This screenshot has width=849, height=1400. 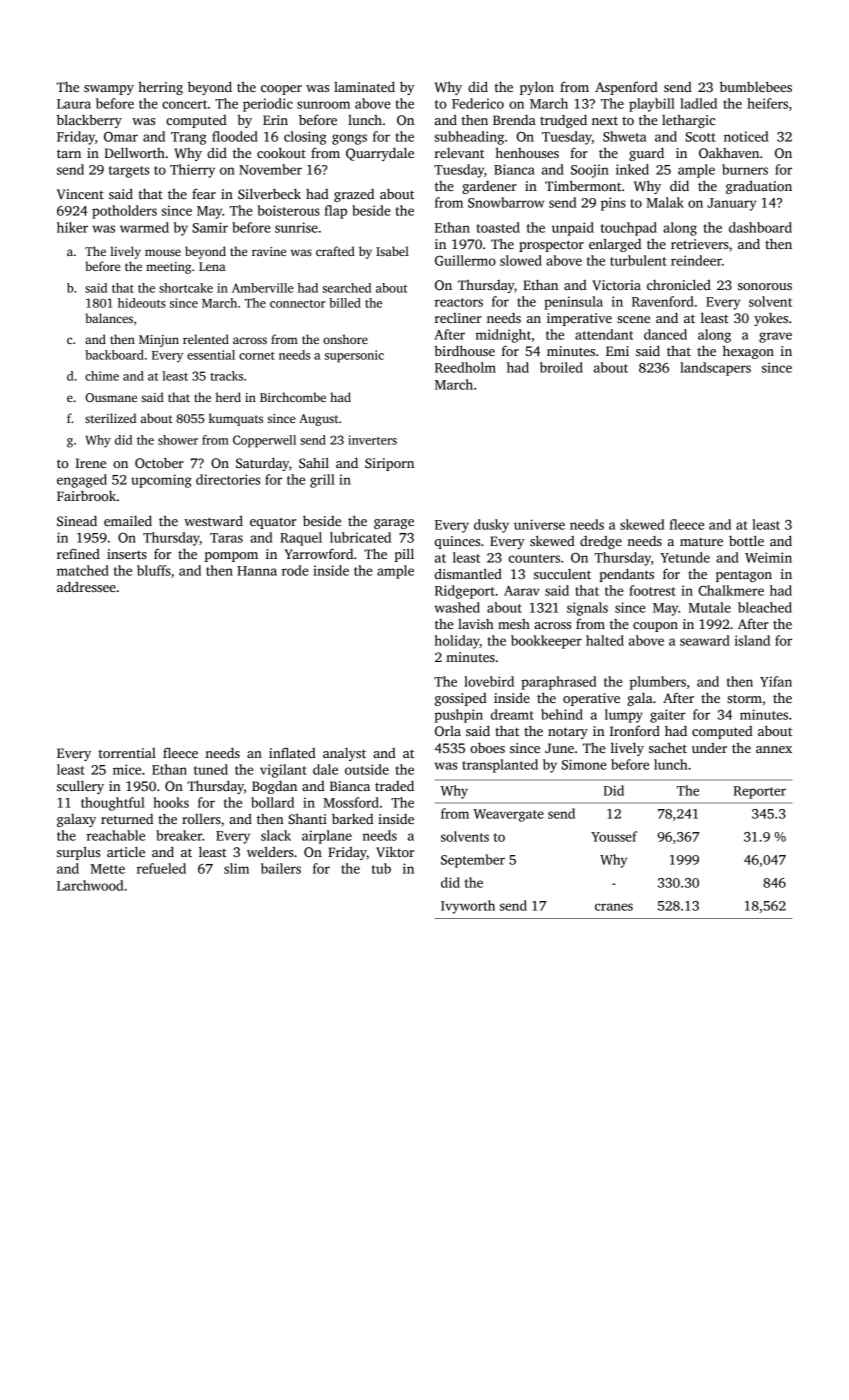 What do you see at coordinates (236, 419) in the screenshot?
I see `kumquats` at bounding box center [236, 419].
